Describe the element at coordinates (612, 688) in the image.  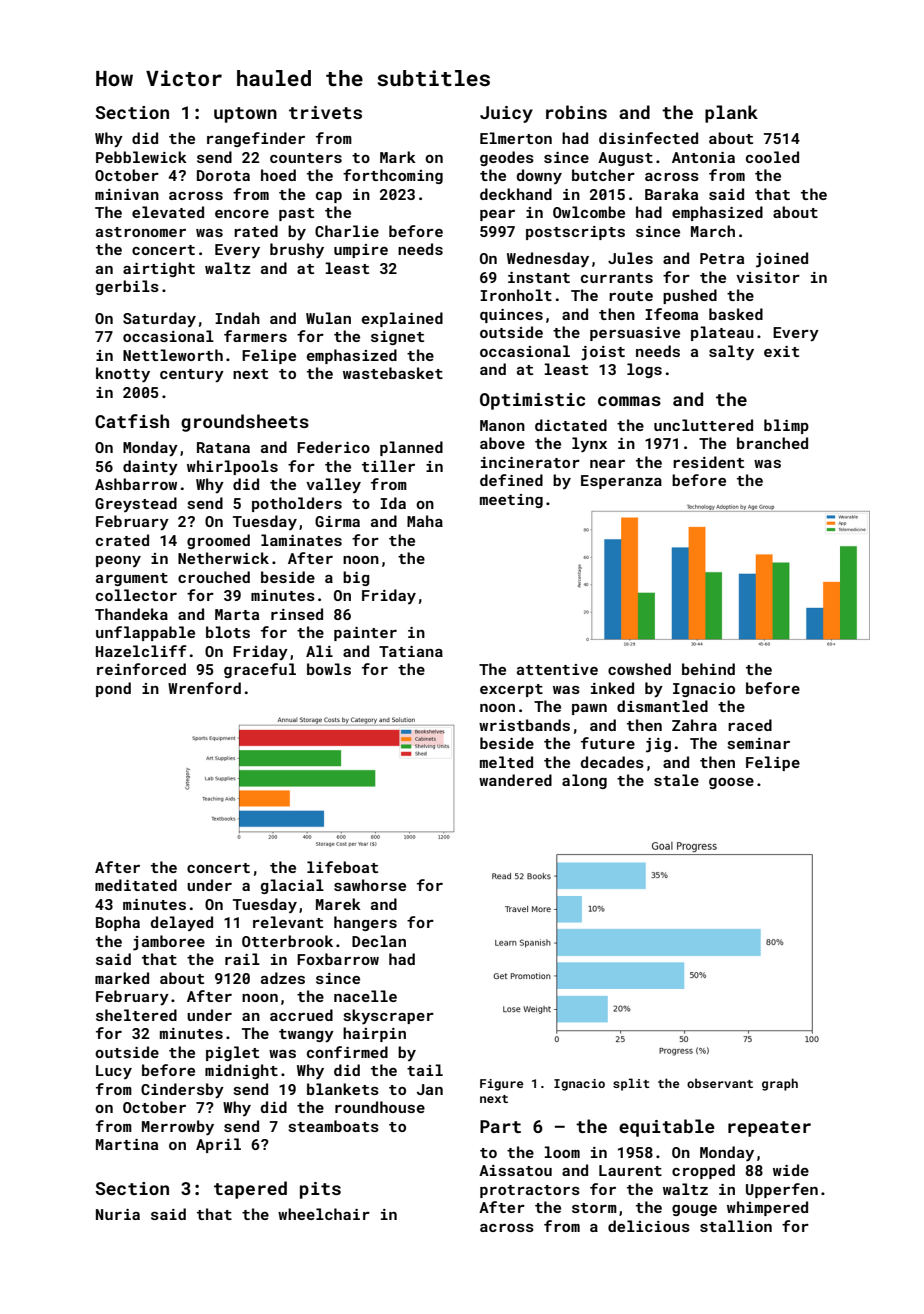
I see `inked` at that location.
